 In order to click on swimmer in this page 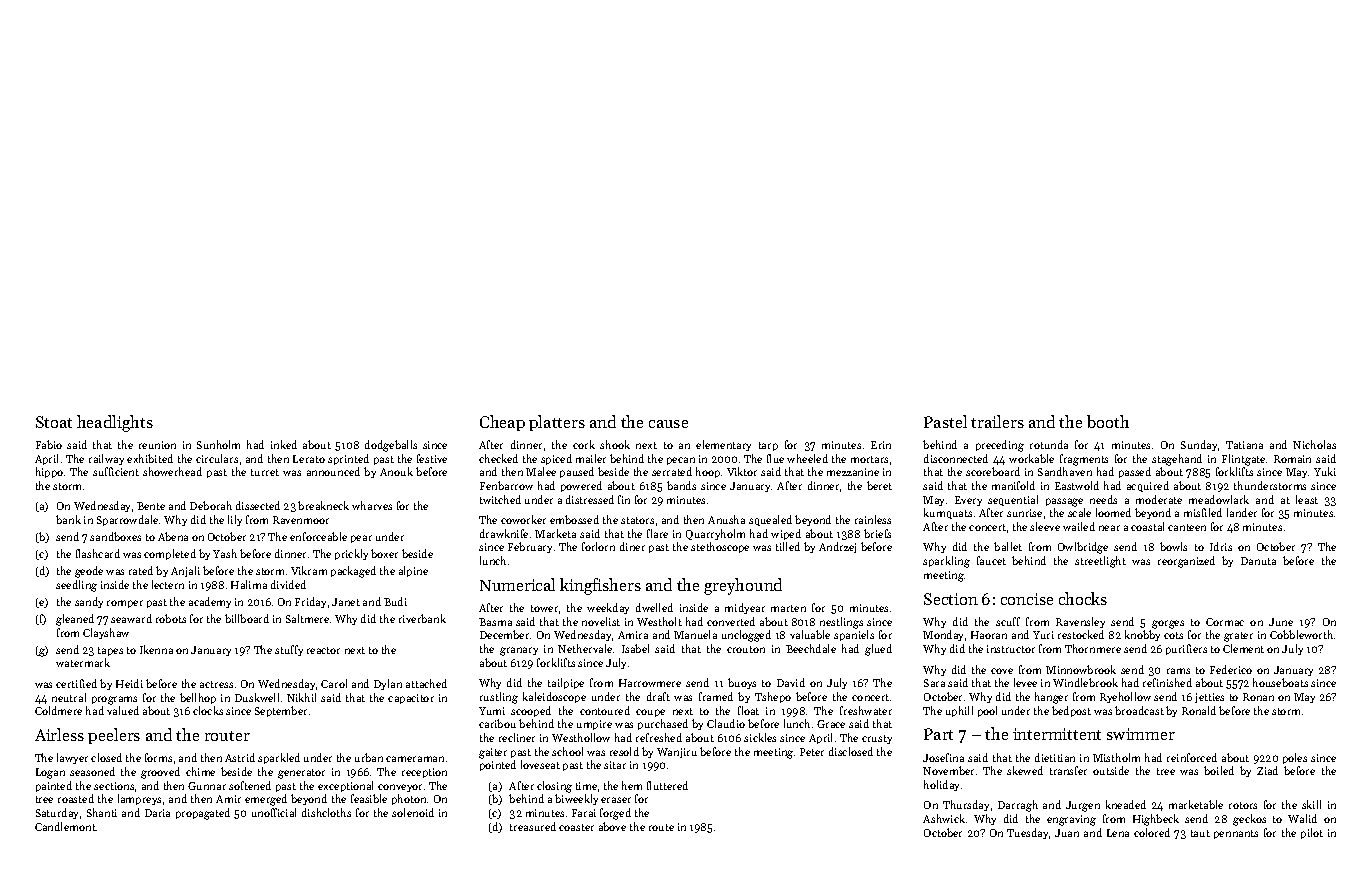, I will do `click(1141, 734)`.
